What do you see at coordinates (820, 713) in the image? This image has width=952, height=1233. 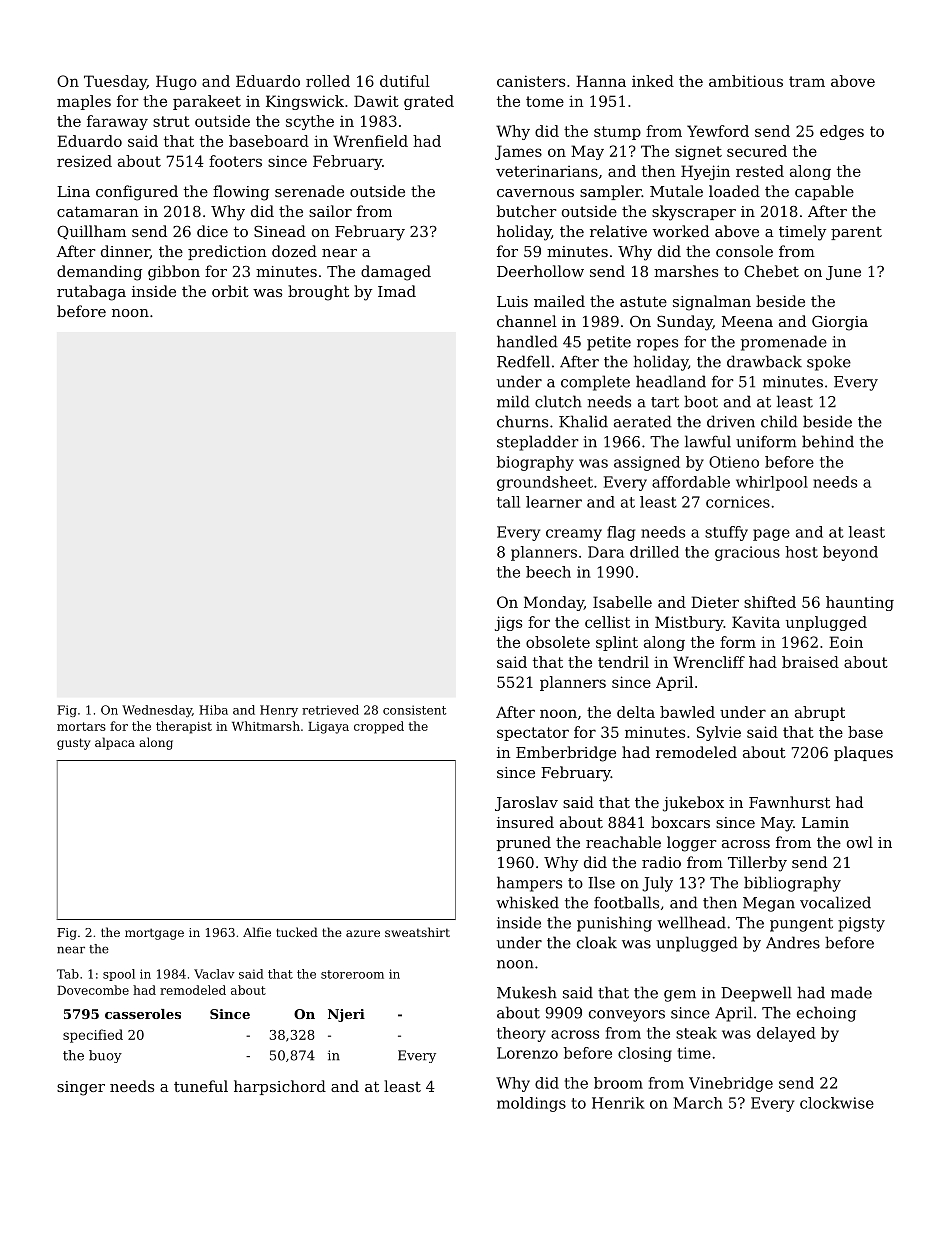 I see `abrupt` at bounding box center [820, 713].
